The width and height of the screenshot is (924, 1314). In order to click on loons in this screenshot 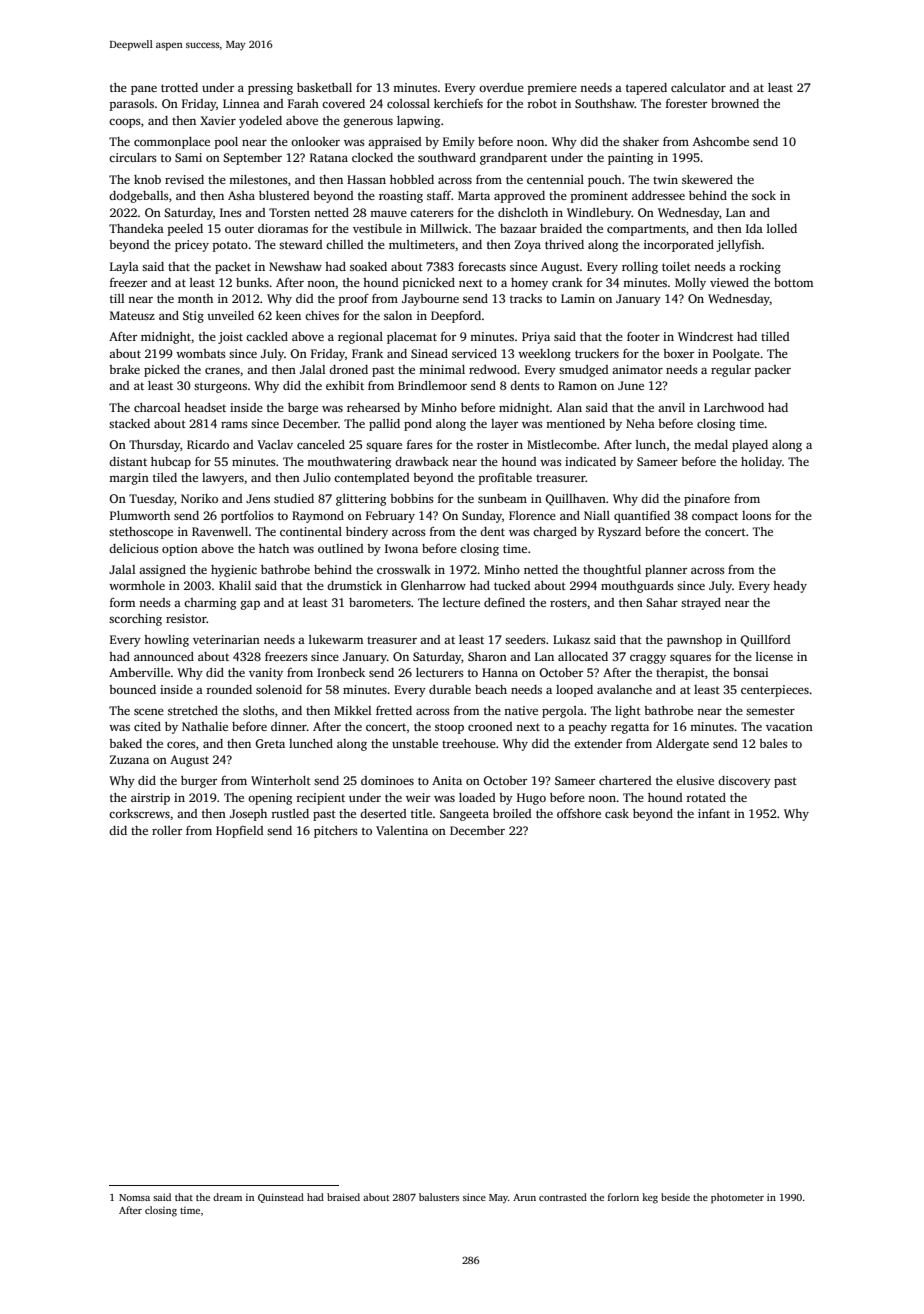, I will do `click(756, 515)`.
